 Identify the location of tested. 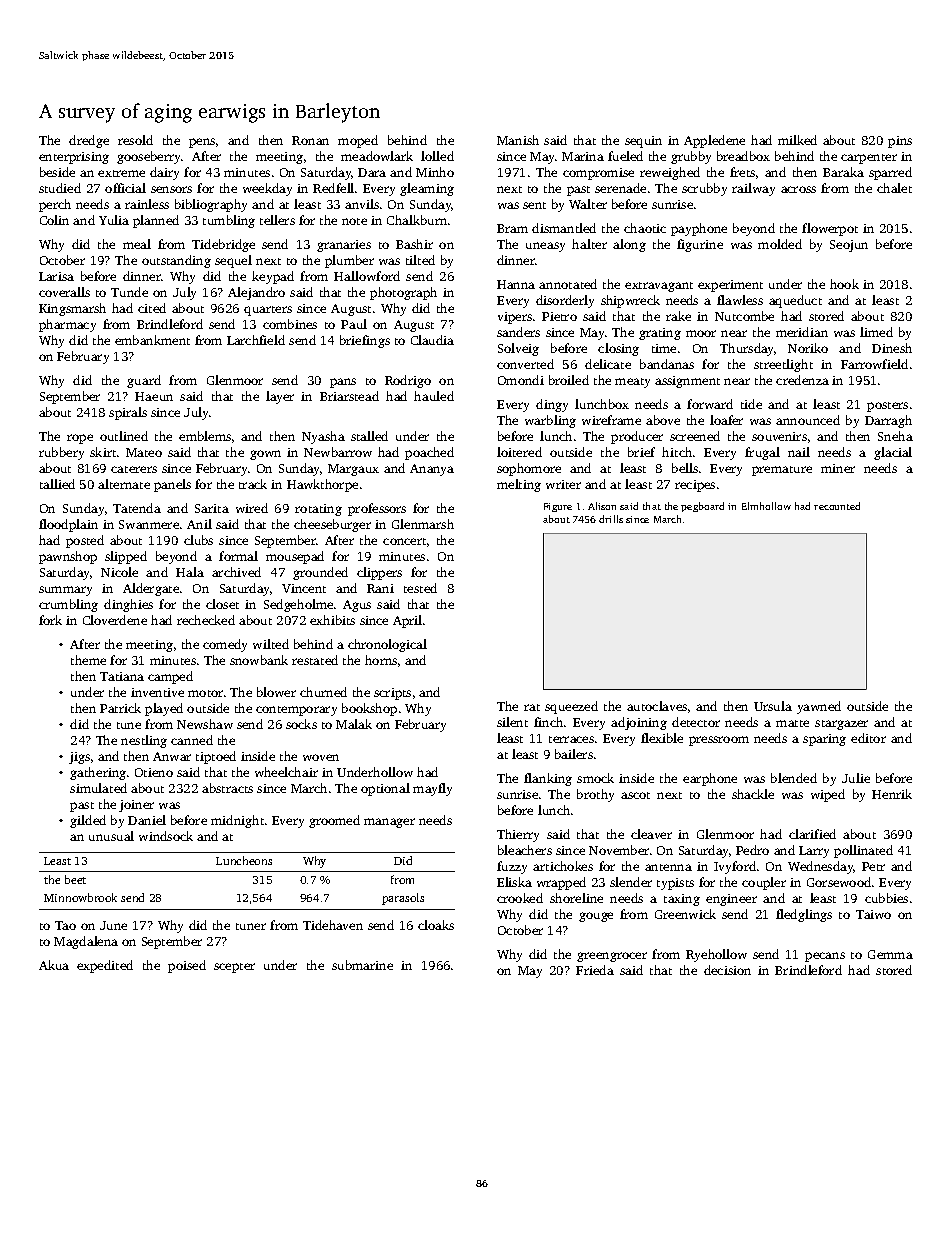
(420, 588).
